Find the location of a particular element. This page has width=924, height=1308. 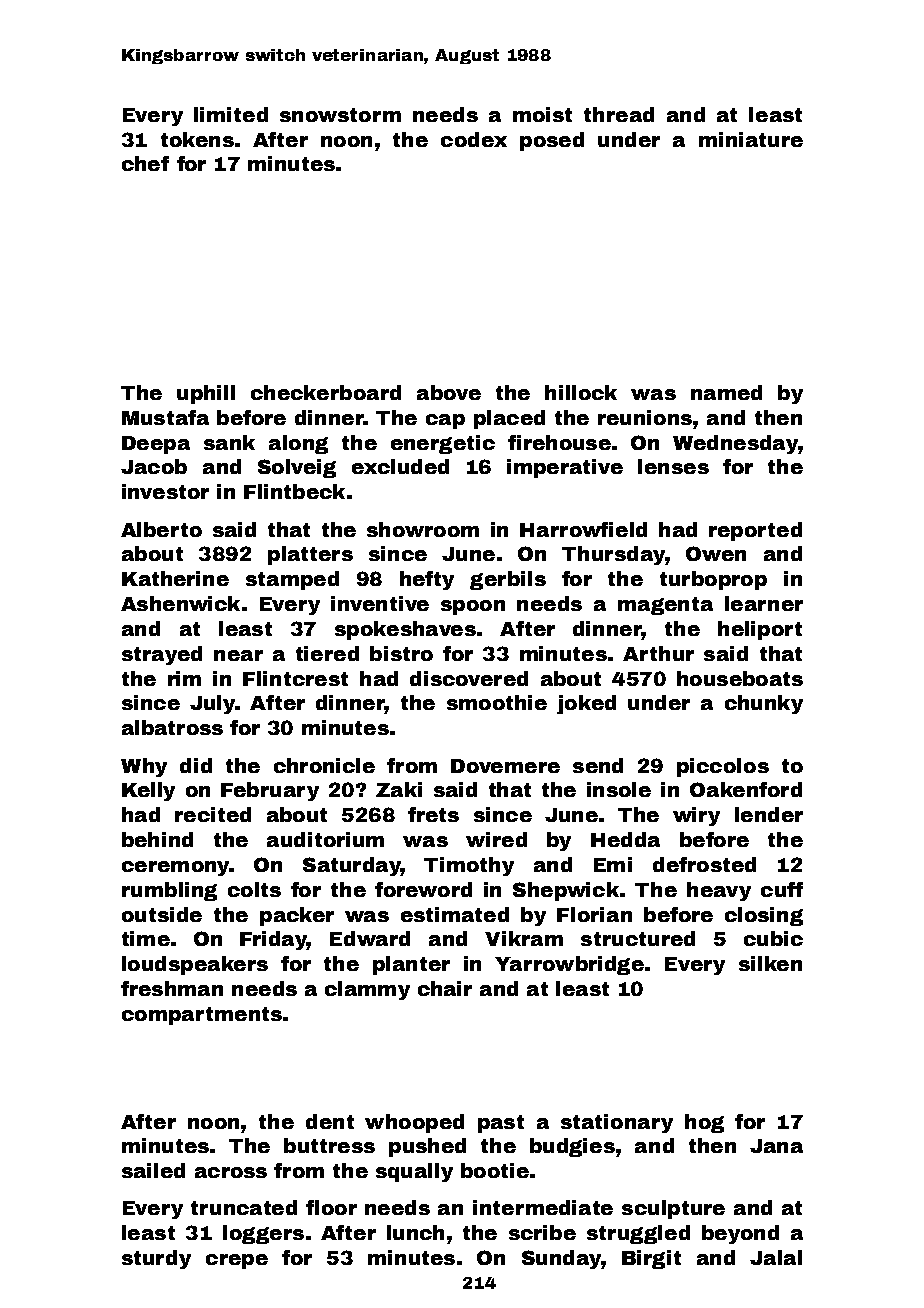

snowstorm is located at coordinates (340, 115).
